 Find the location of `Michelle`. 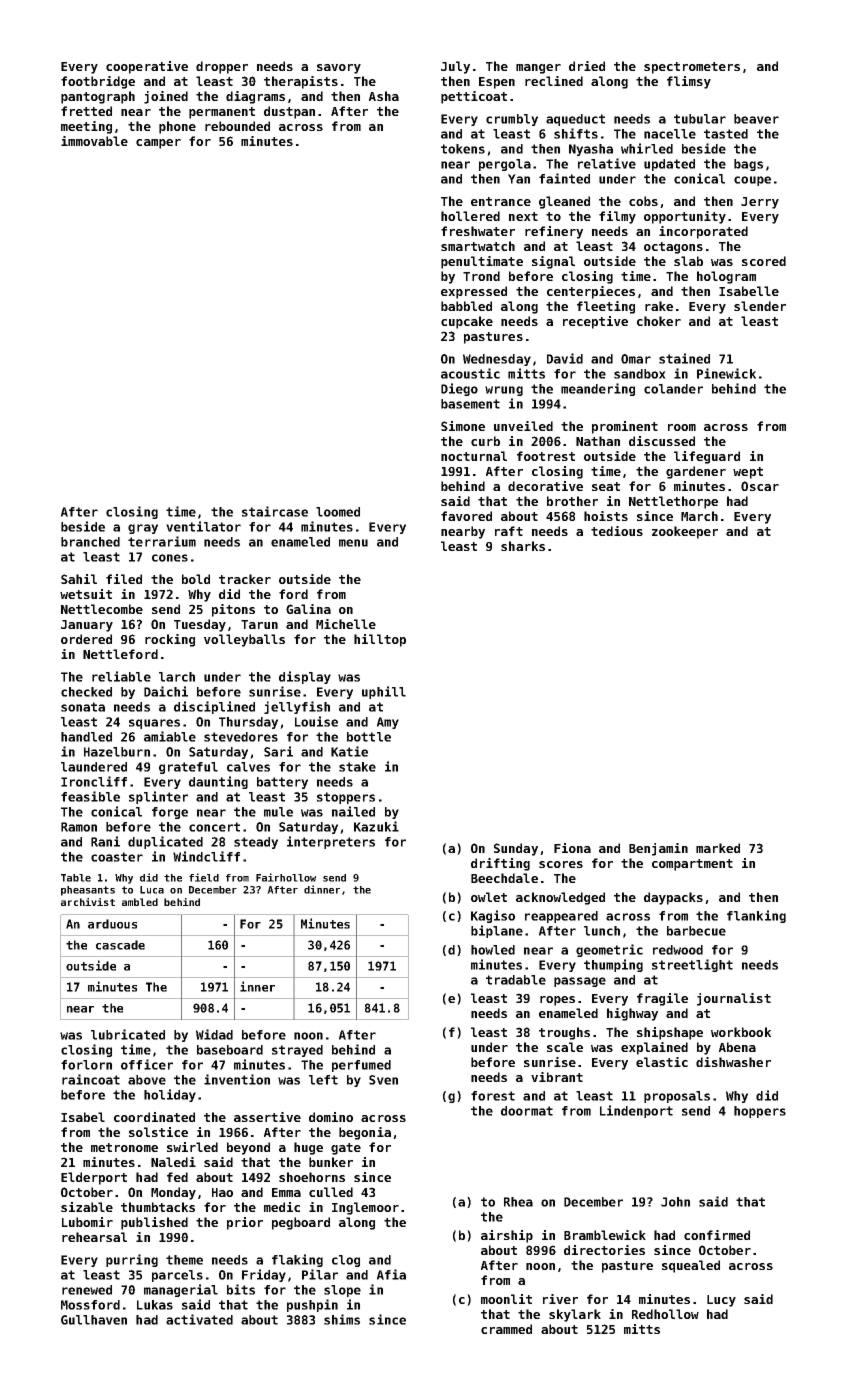

Michelle is located at coordinates (346, 624).
